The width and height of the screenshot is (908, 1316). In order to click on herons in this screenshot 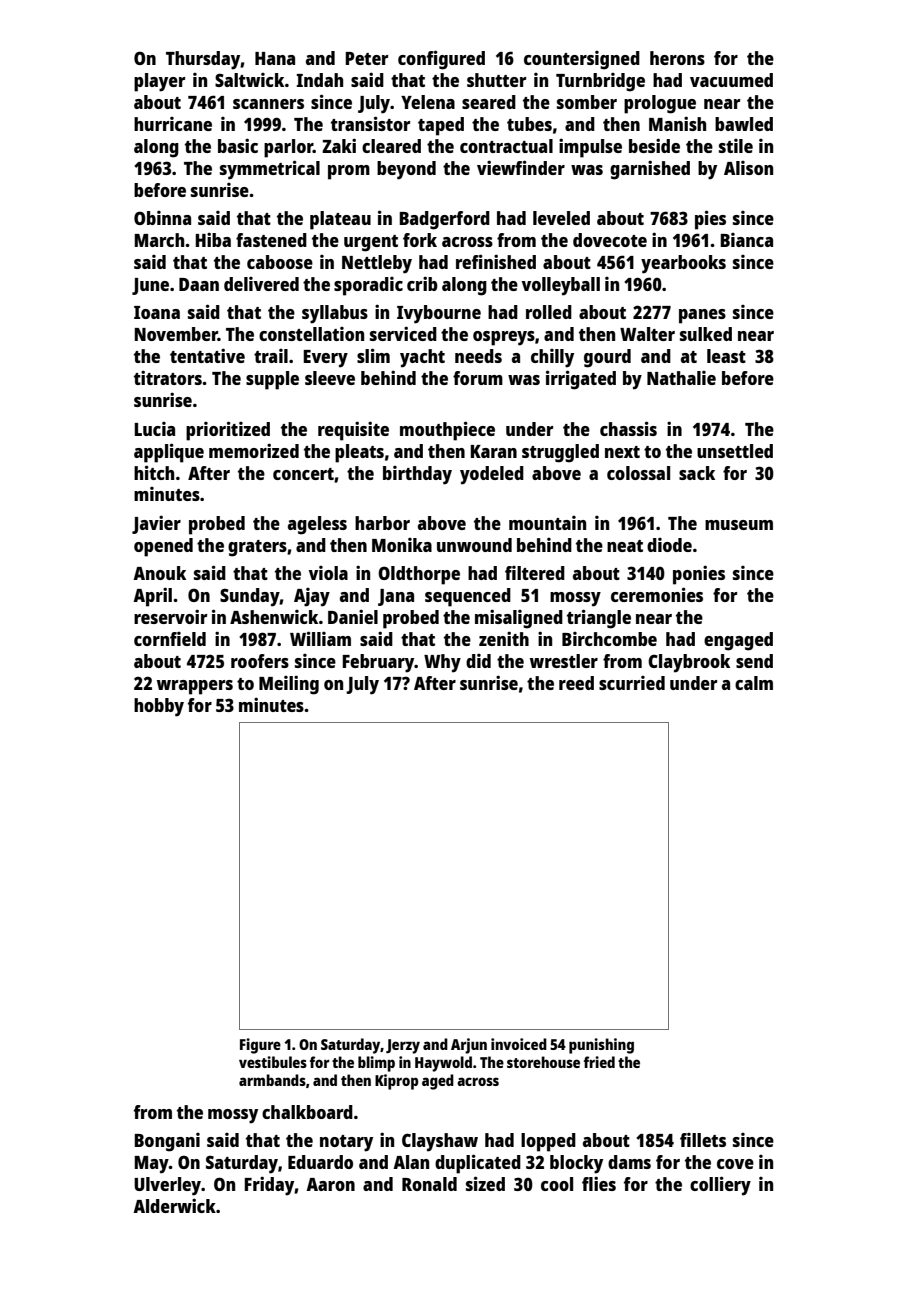, I will do `click(677, 58)`.
